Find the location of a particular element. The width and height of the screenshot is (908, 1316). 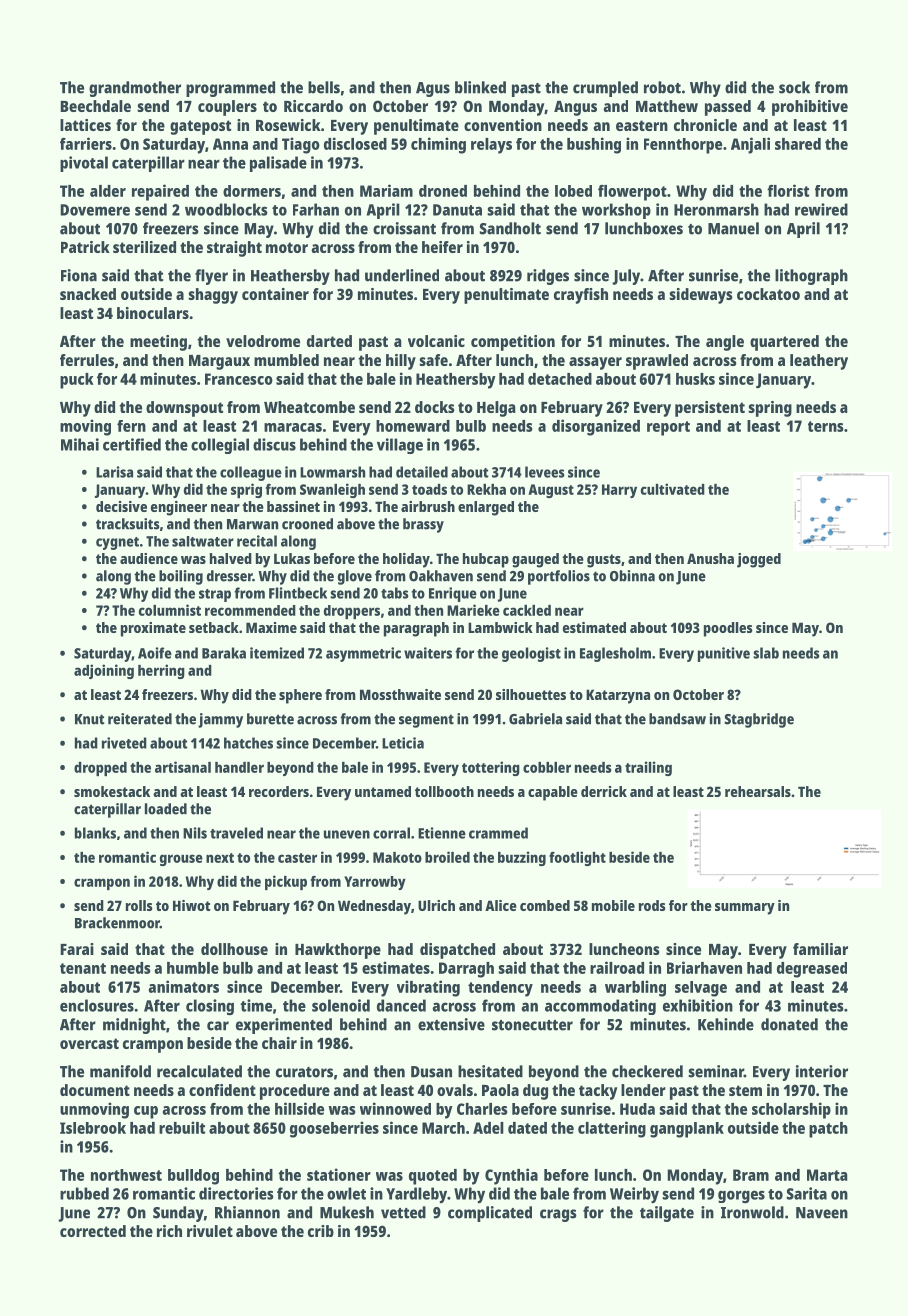

bandsaw is located at coordinates (677, 719).
